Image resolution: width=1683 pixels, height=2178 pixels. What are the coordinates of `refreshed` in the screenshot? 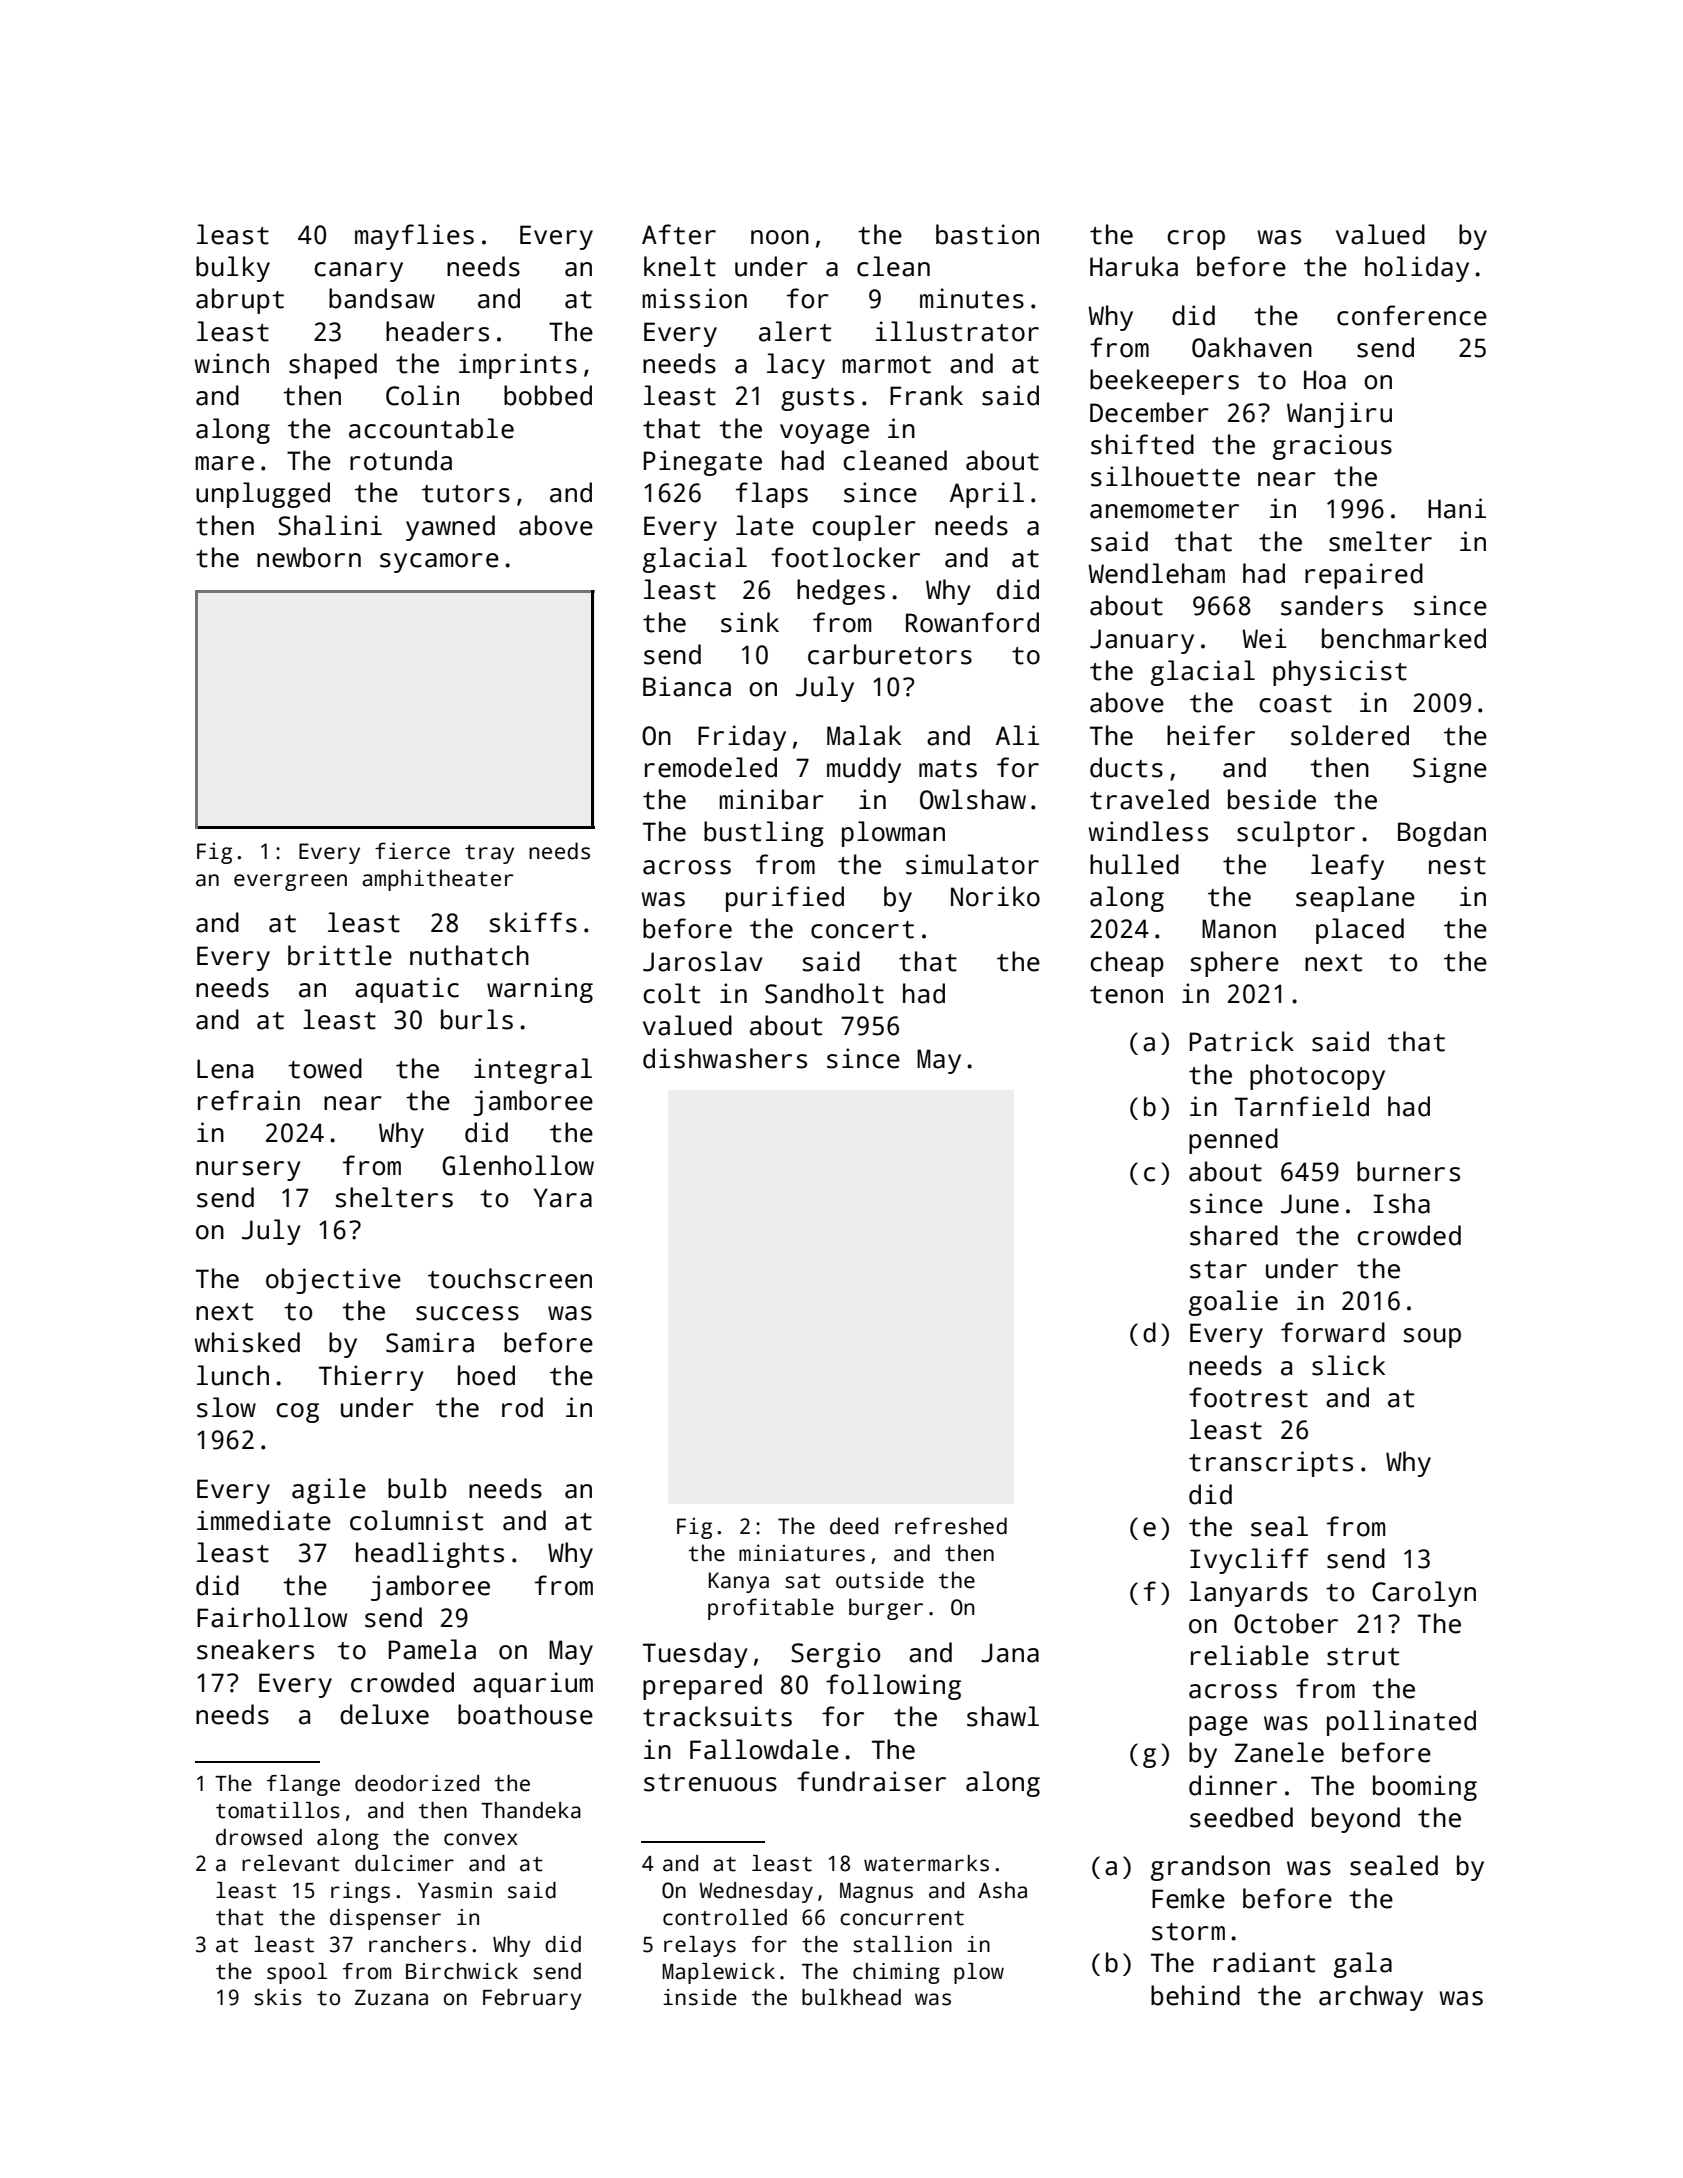 It's located at (951, 1526).
